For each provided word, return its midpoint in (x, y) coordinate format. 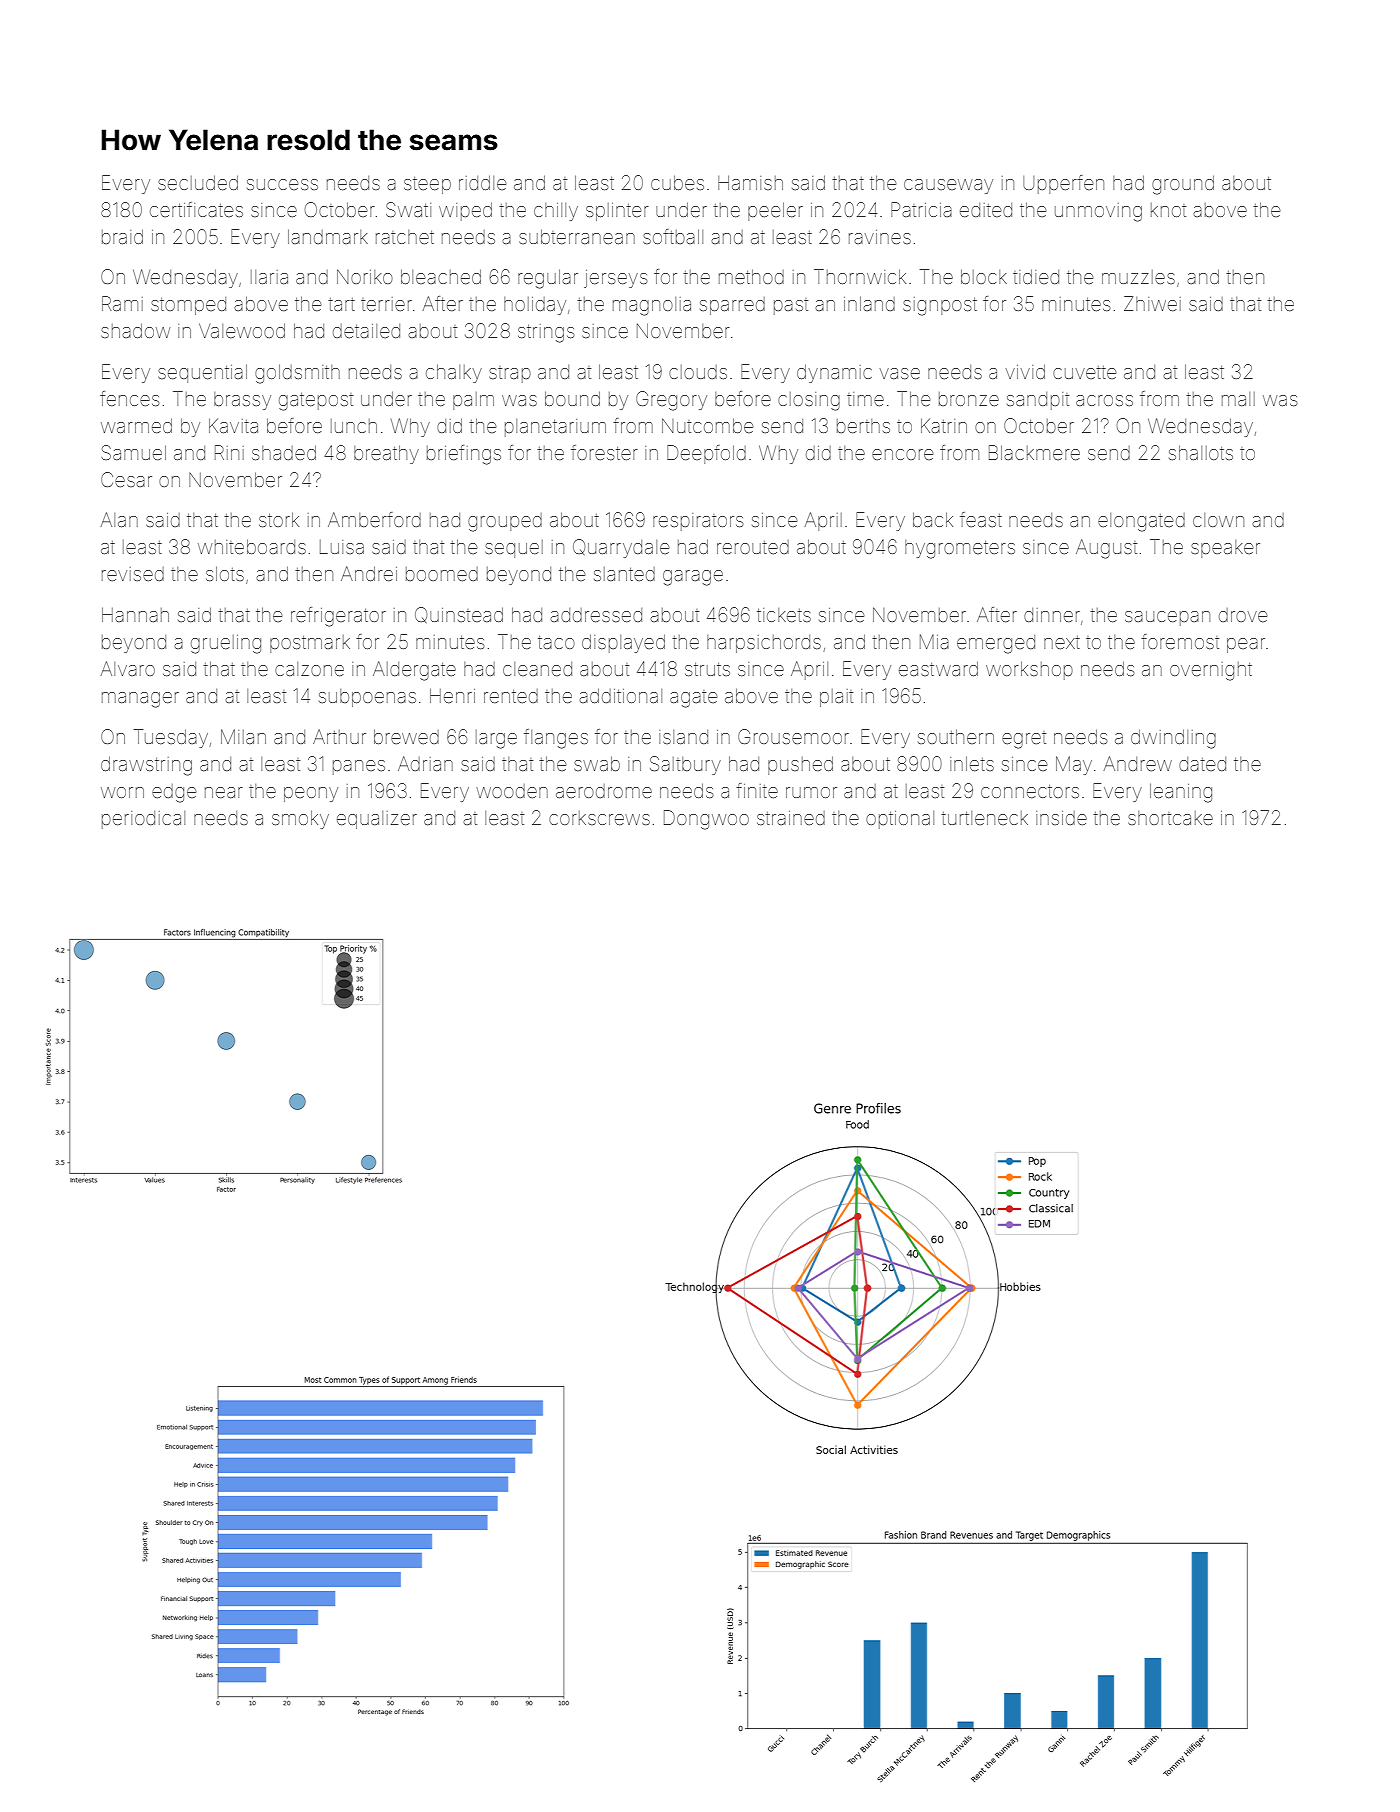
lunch (354, 426)
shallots (1201, 452)
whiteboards (252, 546)
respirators (698, 522)
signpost (940, 306)
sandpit (1038, 401)
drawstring (146, 766)
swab (597, 763)
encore (902, 454)
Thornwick (860, 276)
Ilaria (269, 277)
